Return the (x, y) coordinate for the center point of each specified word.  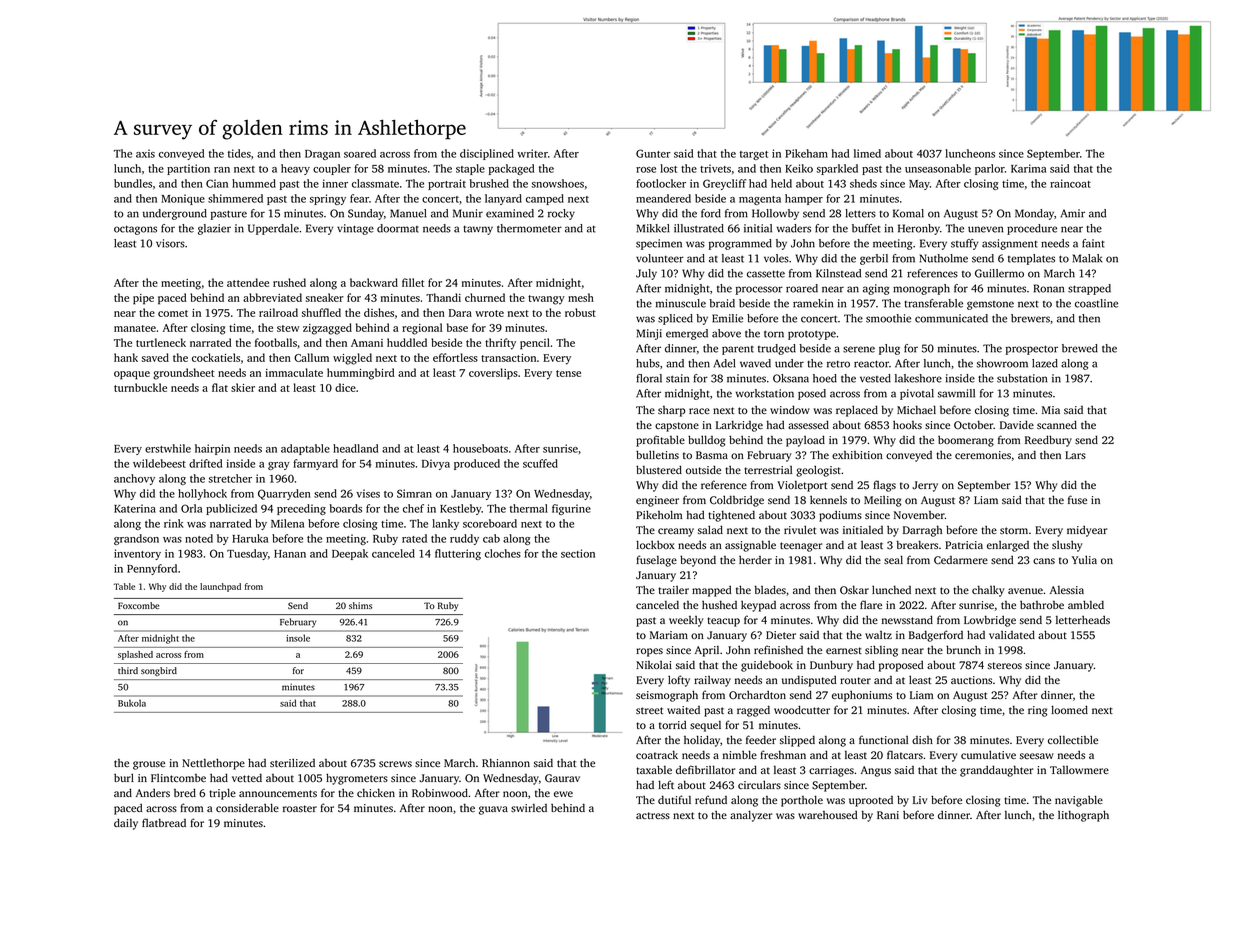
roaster (300, 808)
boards (346, 508)
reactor (871, 364)
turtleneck (161, 342)
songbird (159, 671)
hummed (254, 183)
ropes (649, 652)
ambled (1086, 604)
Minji (649, 334)
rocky (561, 214)
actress (653, 815)
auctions (971, 680)
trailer (673, 590)
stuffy (964, 244)
